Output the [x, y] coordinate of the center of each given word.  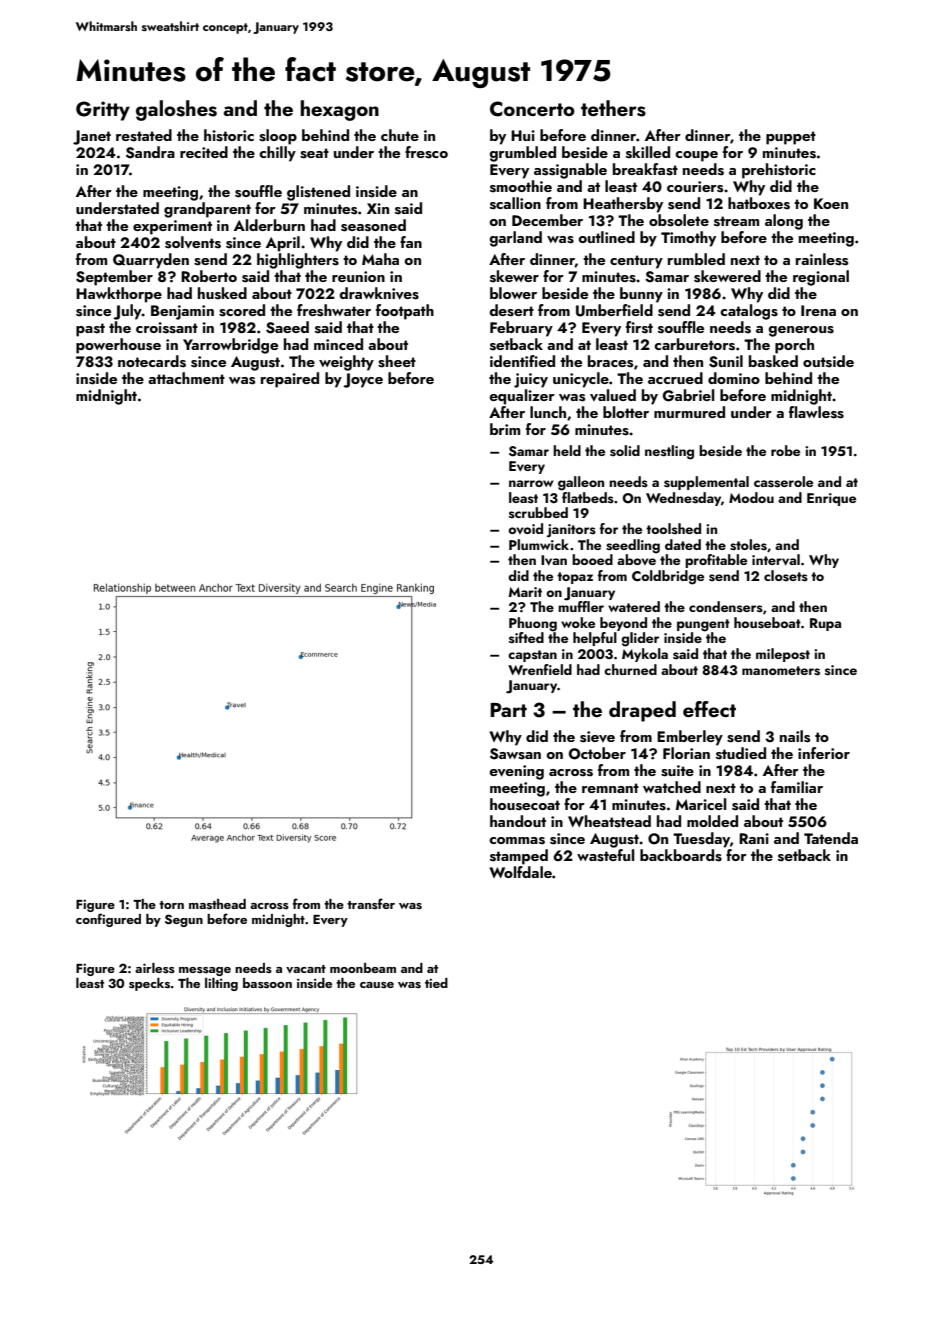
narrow [531, 483]
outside [828, 361]
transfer [371, 903]
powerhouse [118, 346]
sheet [397, 361]
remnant [610, 788]
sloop [278, 137]
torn [171, 905]
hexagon [340, 110]
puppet [791, 138]
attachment [186, 378]
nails [795, 736]
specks [149, 984]
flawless [816, 412]
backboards [681, 855]
